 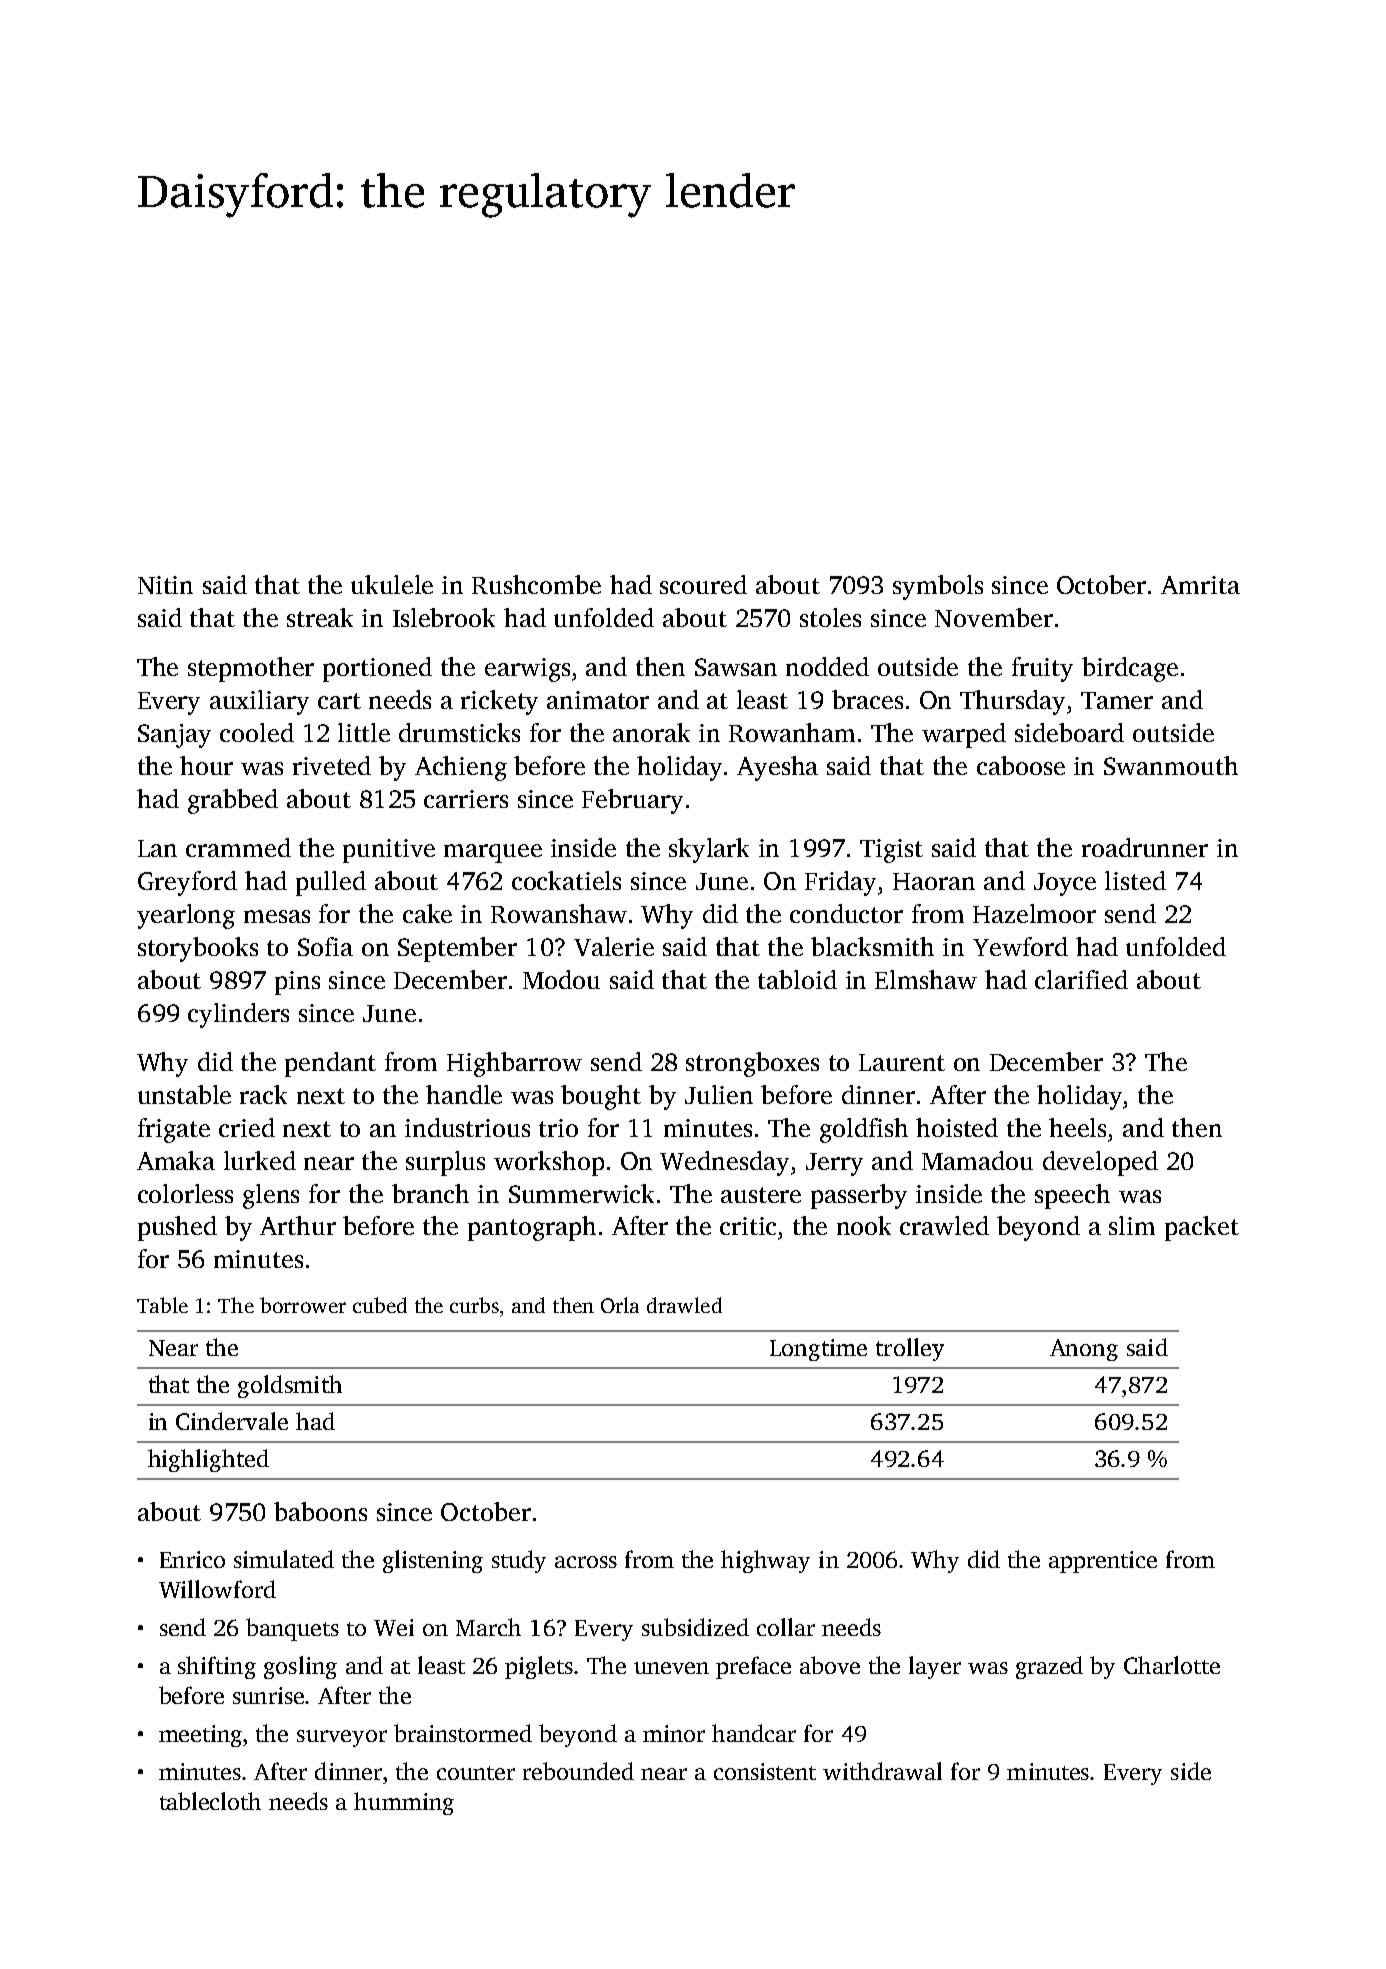 I want to click on pantograph, so click(x=532, y=1228).
